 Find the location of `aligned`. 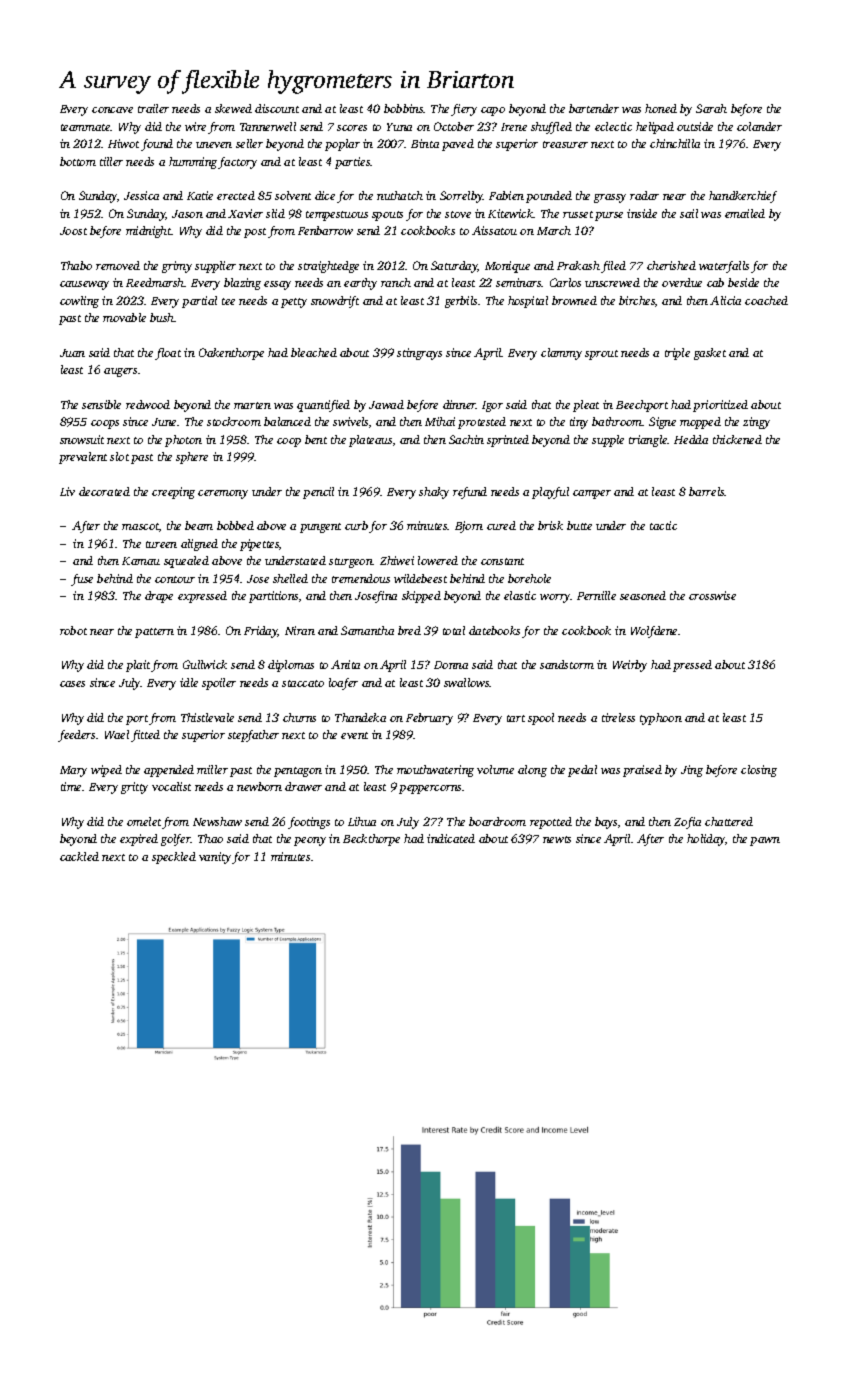

aligned is located at coordinates (199, 545).
